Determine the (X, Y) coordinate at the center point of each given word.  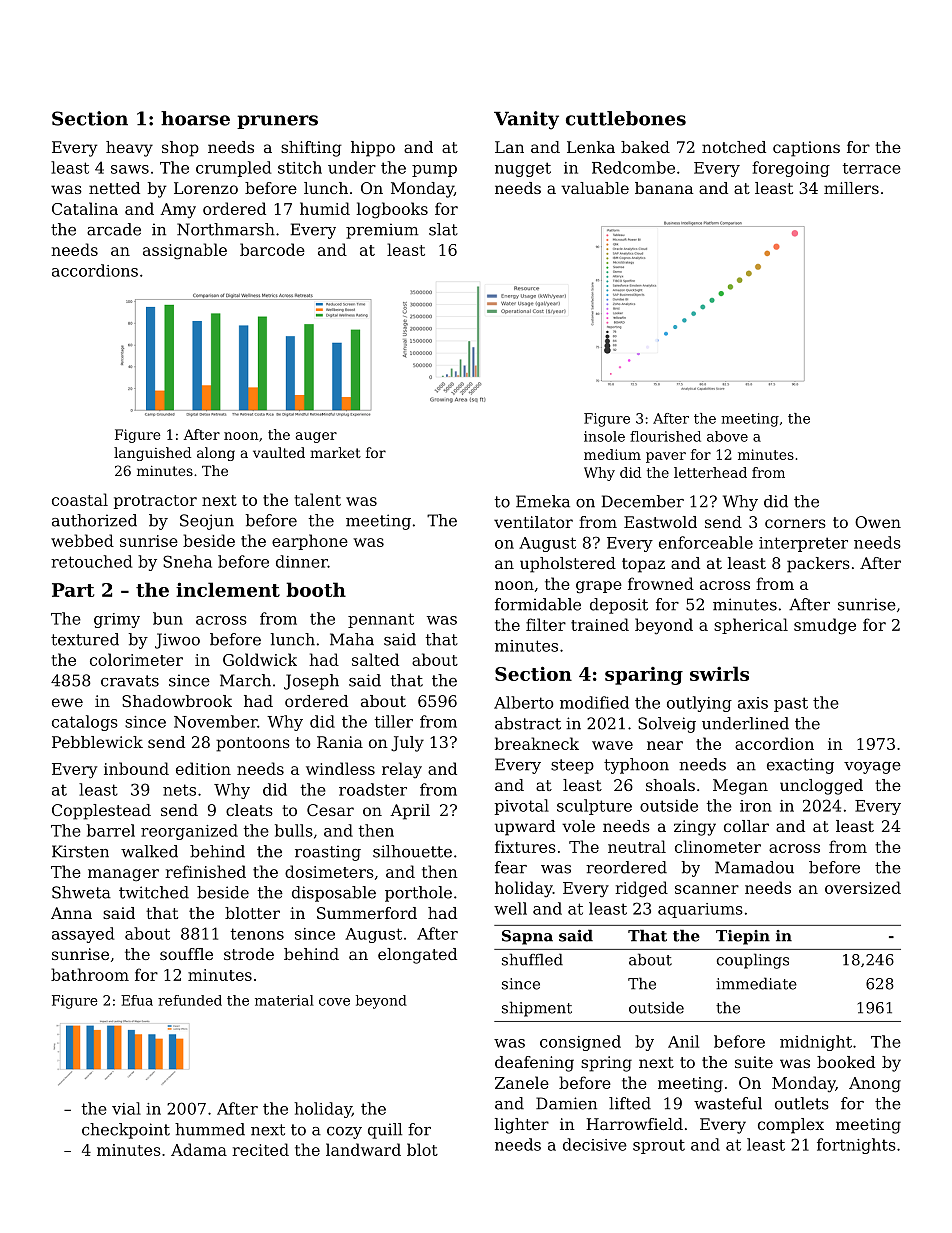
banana (664, 188)
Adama (199, 1149)
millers (851, 188)
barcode (272, 249)
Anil (683, 1041)
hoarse (195, 118)
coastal (80, 499)
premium (382, 231)
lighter (522, 1126)
